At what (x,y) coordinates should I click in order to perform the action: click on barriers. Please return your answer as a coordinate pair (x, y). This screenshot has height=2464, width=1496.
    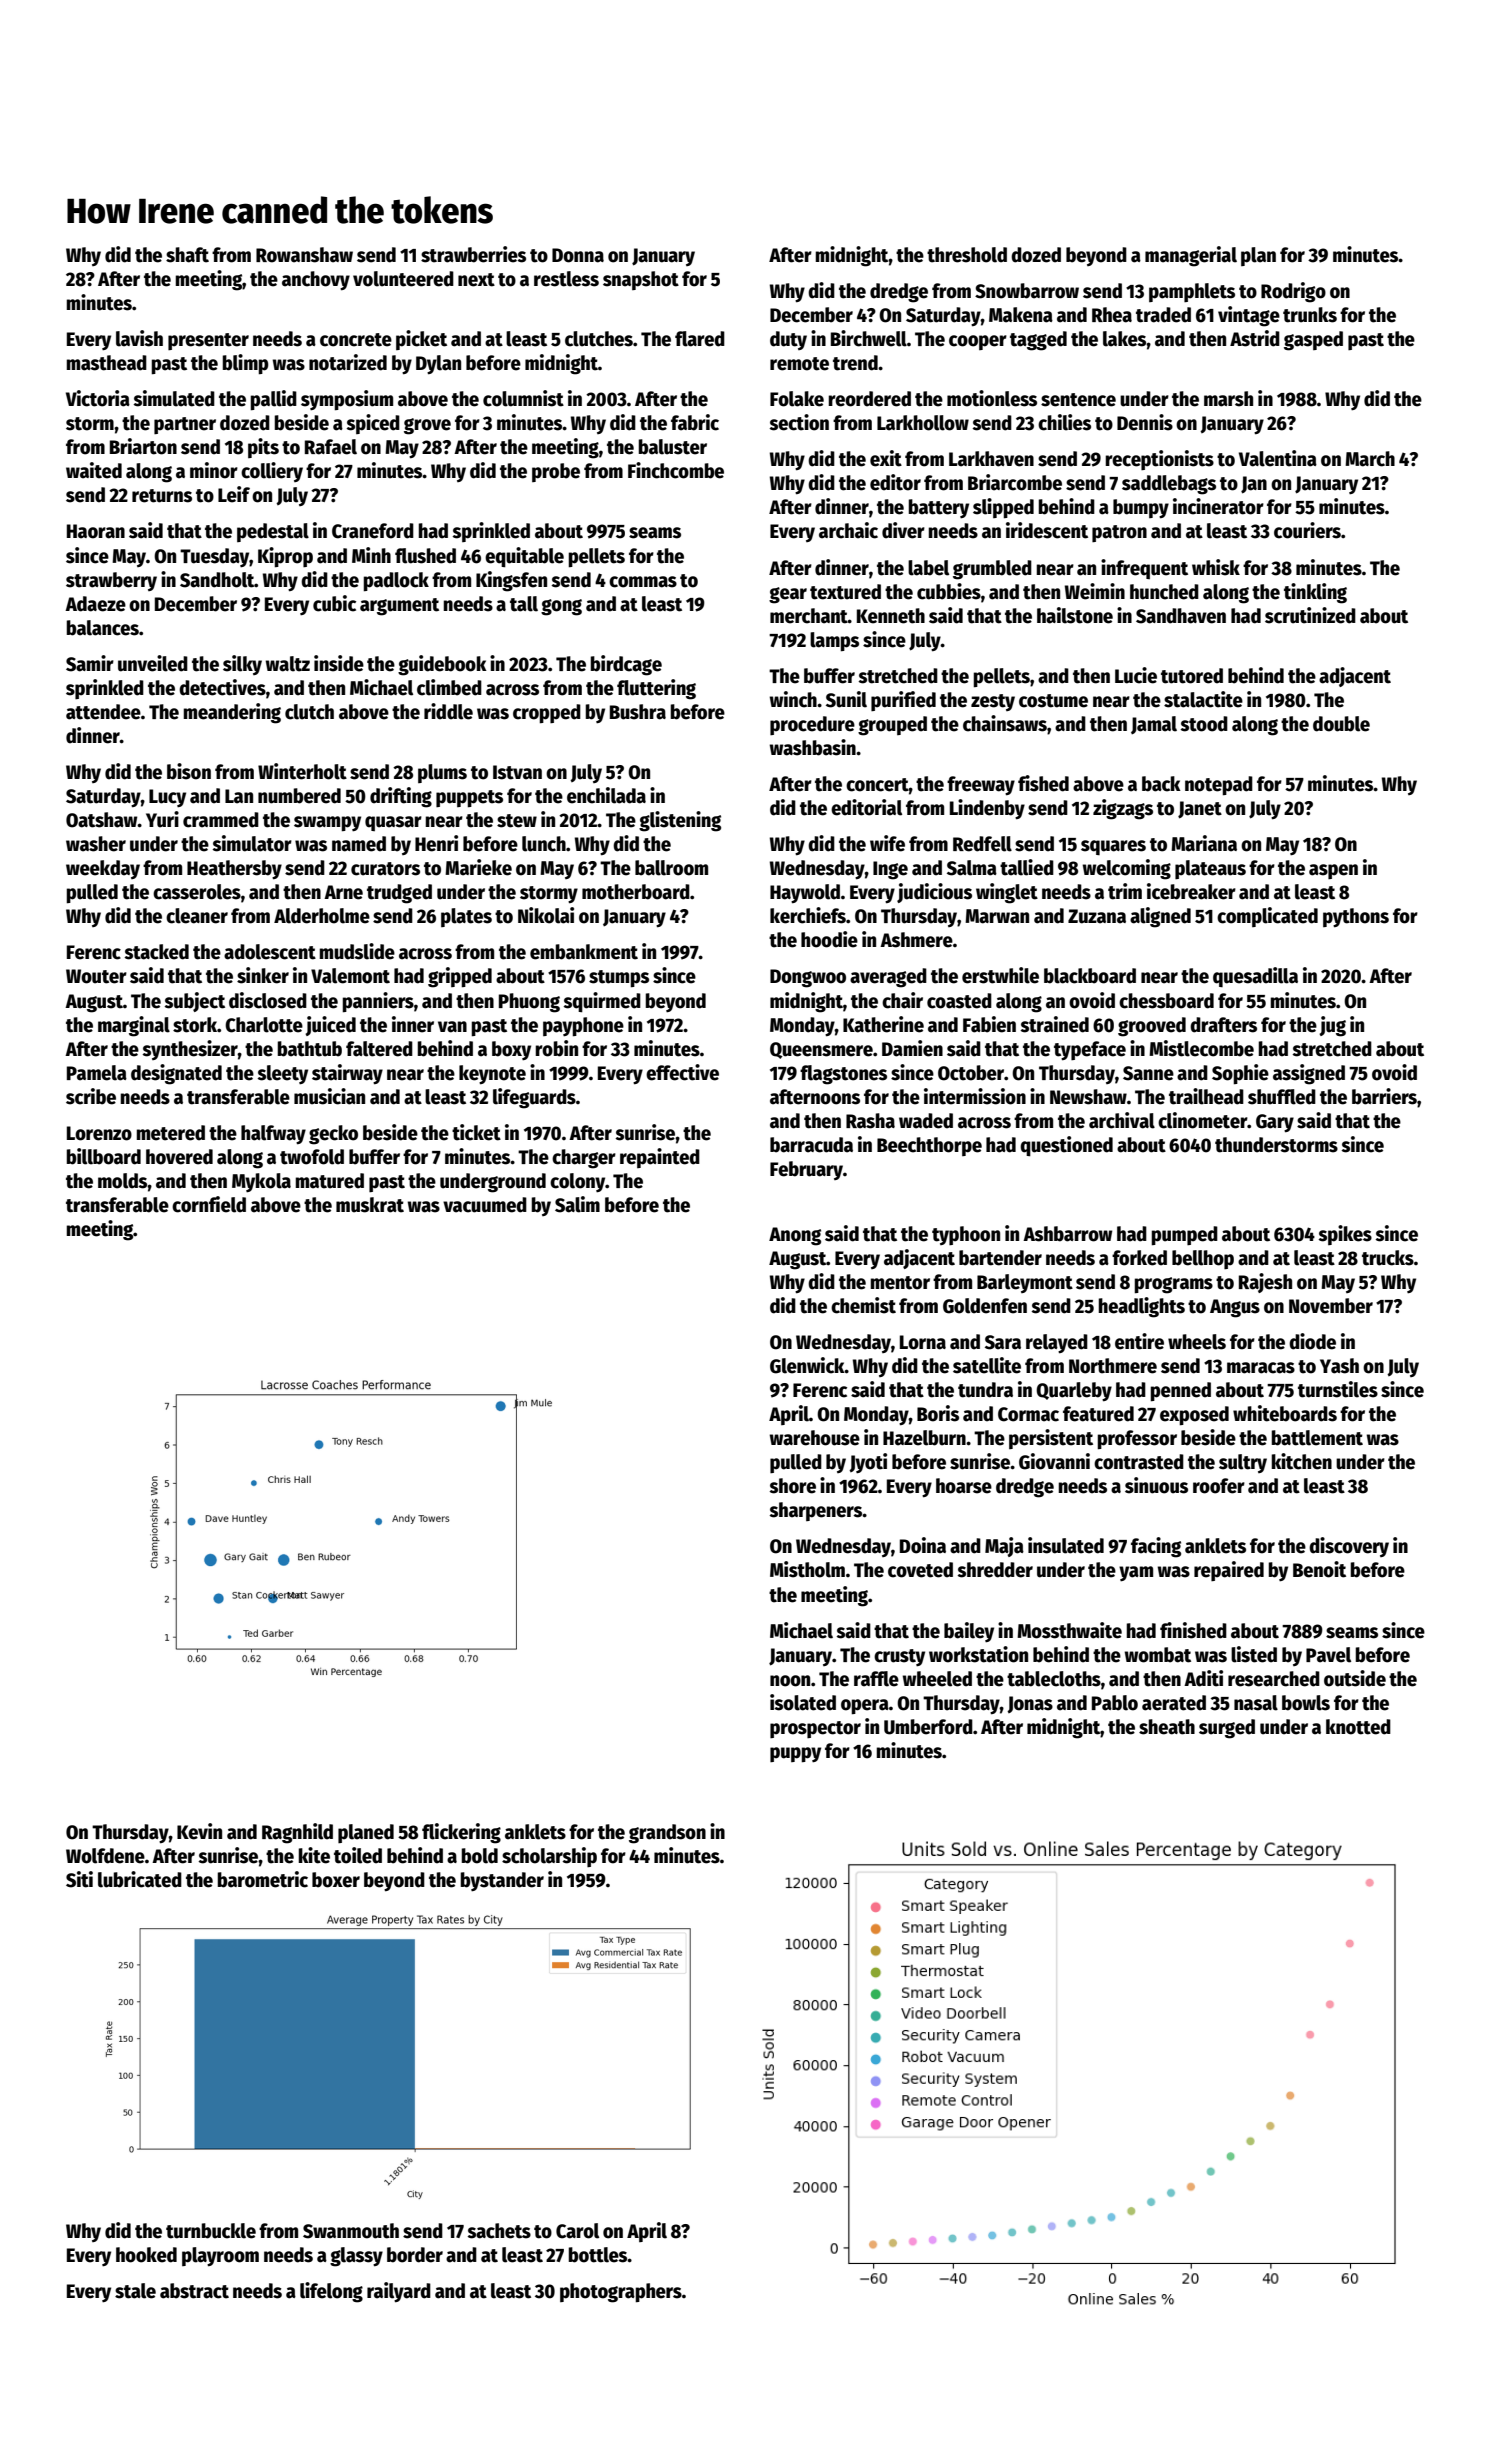
    Looking at the image, I should click on (1384, 1096).
